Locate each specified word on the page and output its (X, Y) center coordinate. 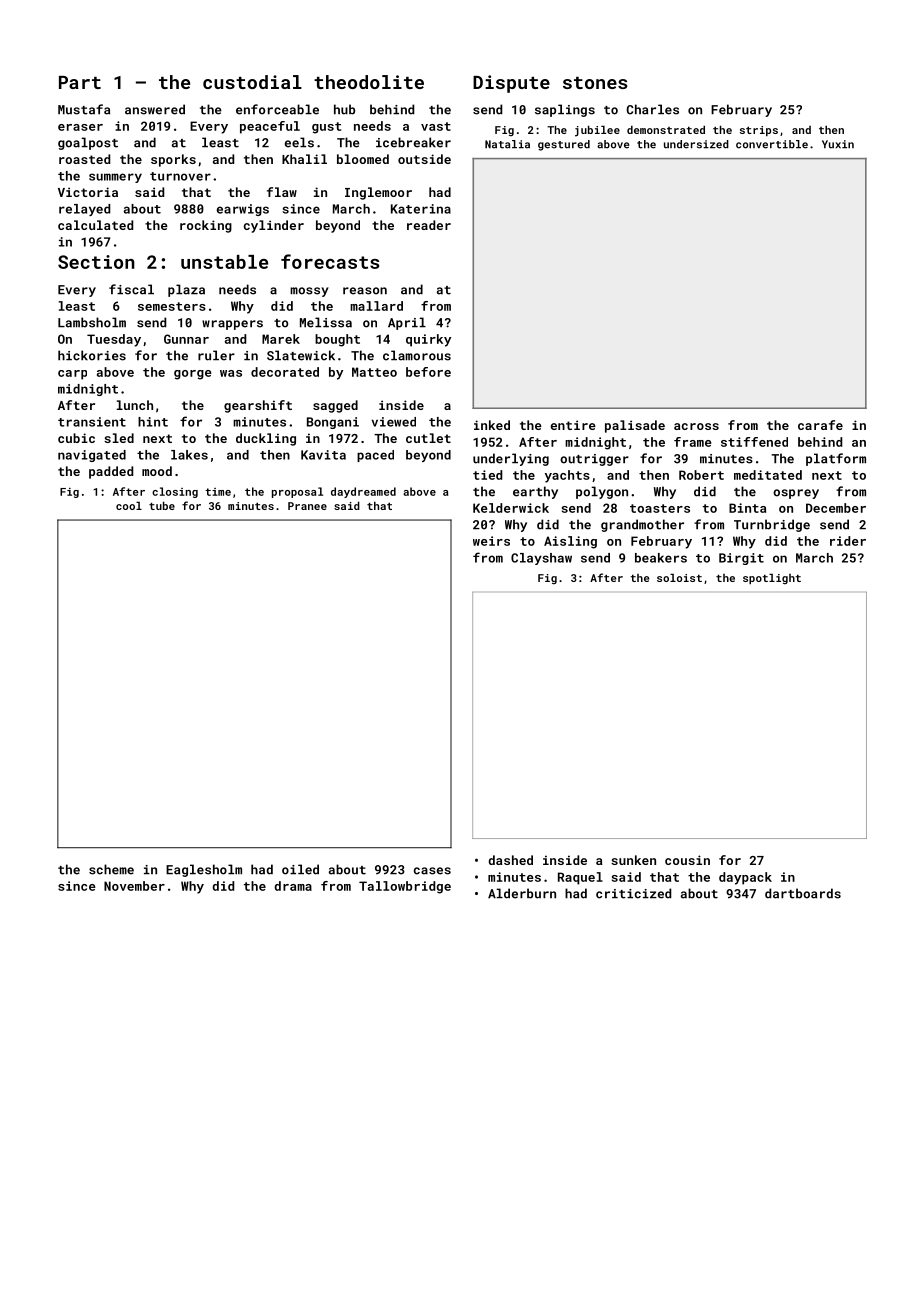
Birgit (741, 559)
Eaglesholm (204, 870)
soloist (679, 577)
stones (595, 83)
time (218, 492)
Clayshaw (541, 559)
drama (293, 886)
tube (162, 505)
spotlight (772, 579)
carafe (820, 425)
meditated (768, 475)
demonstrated (666, 129)
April (407, 323)
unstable (224, 262)
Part (80, 82)
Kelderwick (511, 508)
